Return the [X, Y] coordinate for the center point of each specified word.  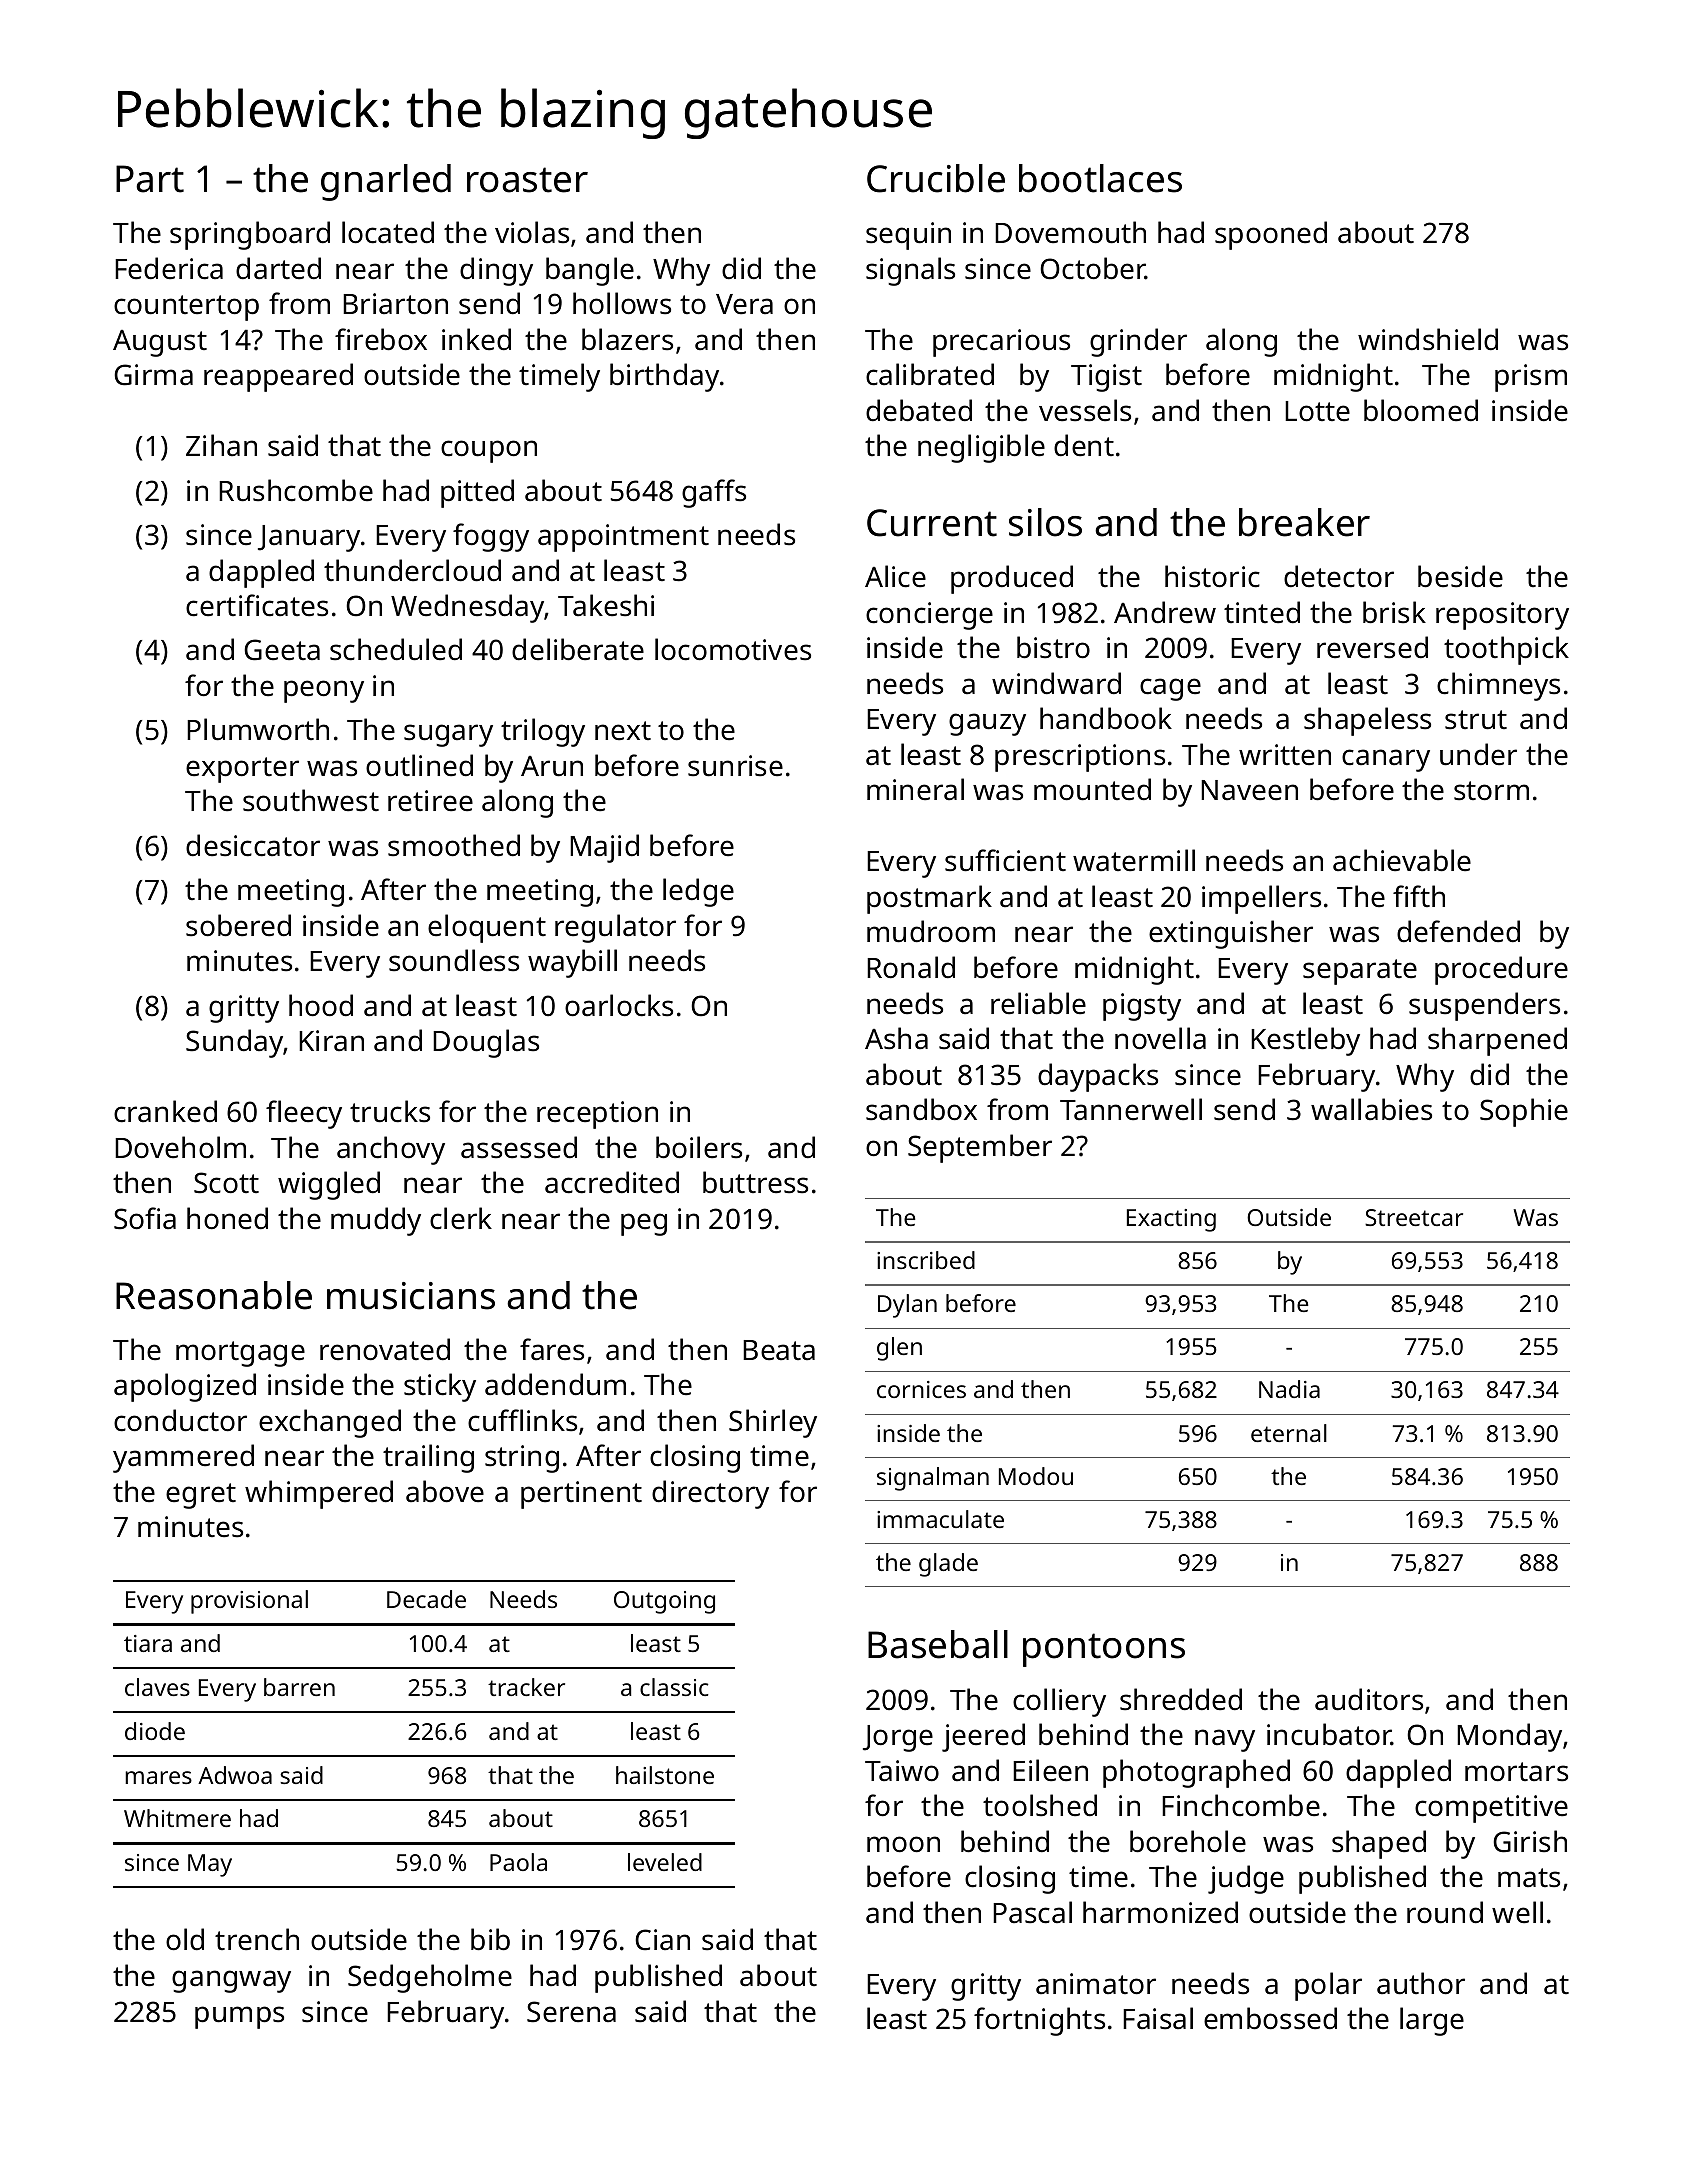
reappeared [278, 377]
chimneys [1498, 686]
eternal [1289, 1433]
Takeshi [606, 605]
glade [948, 1565]
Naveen [1249, 790]
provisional [249, 1602]
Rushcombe [296, 490]
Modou [1036, 1476]
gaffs [714, 493]
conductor [180, 1420]
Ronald [911, 967]
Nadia [1289, 1389]
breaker [1304, 522]
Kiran [331, 1040]
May [210, 1865]
